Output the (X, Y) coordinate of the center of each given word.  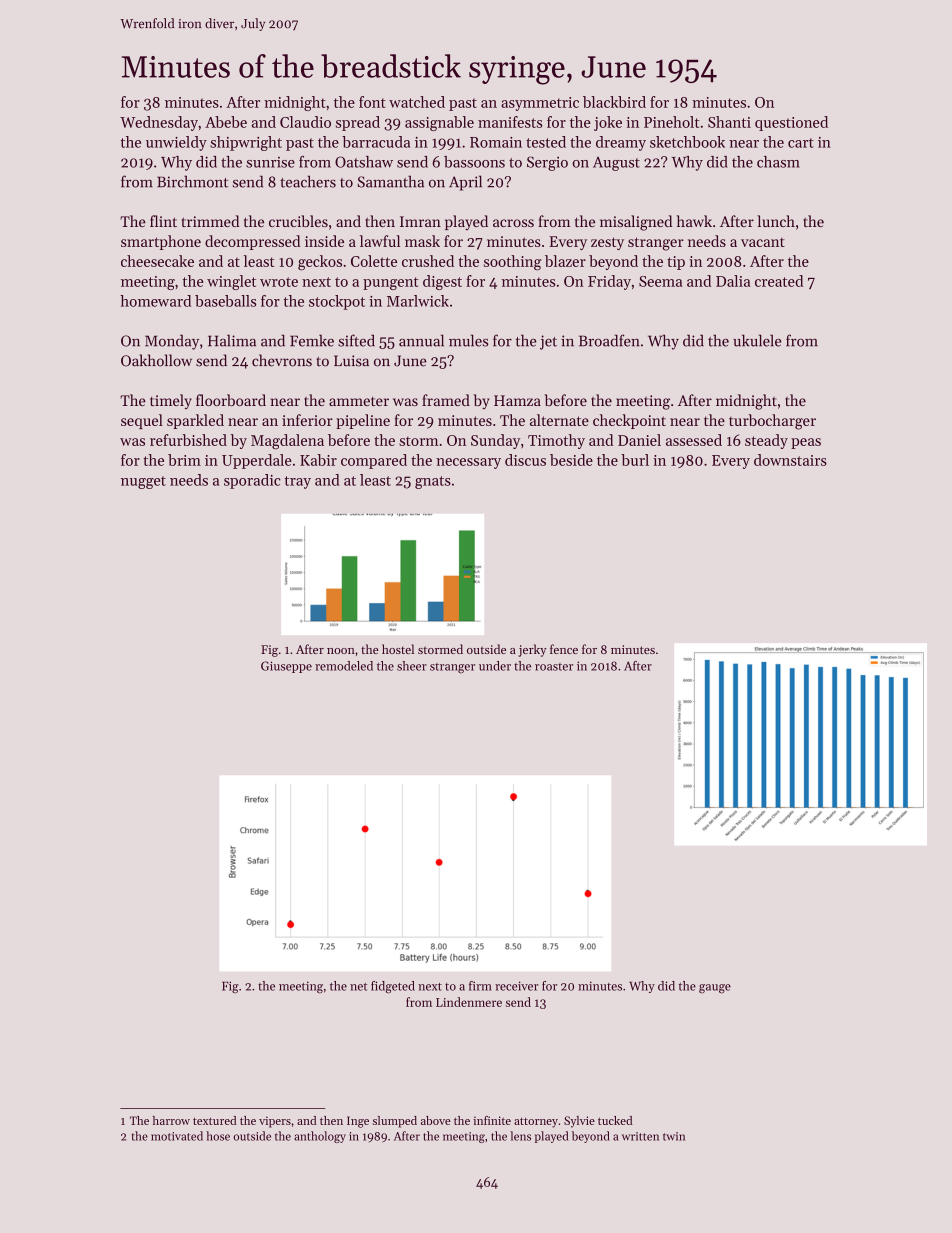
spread (358, 123)
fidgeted (393, 987)
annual (421, 340)
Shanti (729, 122)
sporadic (252, 481)
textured (215, 1120)
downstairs (790, 460)
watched (417, 102)
